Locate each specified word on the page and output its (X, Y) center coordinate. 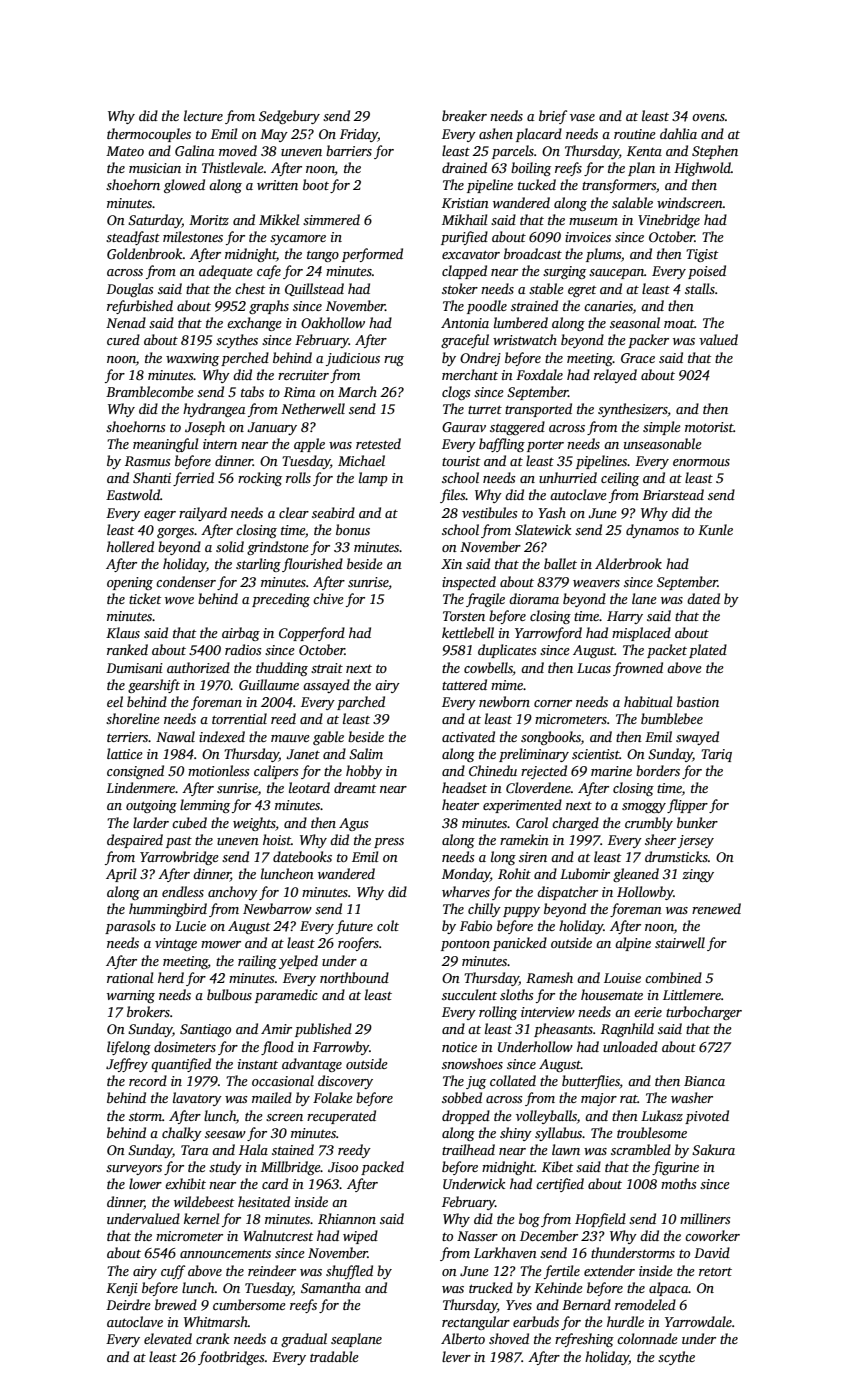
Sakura (713, 1149)
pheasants (563, 1030)
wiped (360, 1237)
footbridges (231, 1358)
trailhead (468, 1149)
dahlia (678, 133)
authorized (198, 667)
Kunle (715, 529)
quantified (181, 1065)
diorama (534, 598)
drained (464, 167)
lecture (203, 115)
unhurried (568, 477)
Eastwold (133, 494)
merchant (470, 374)
